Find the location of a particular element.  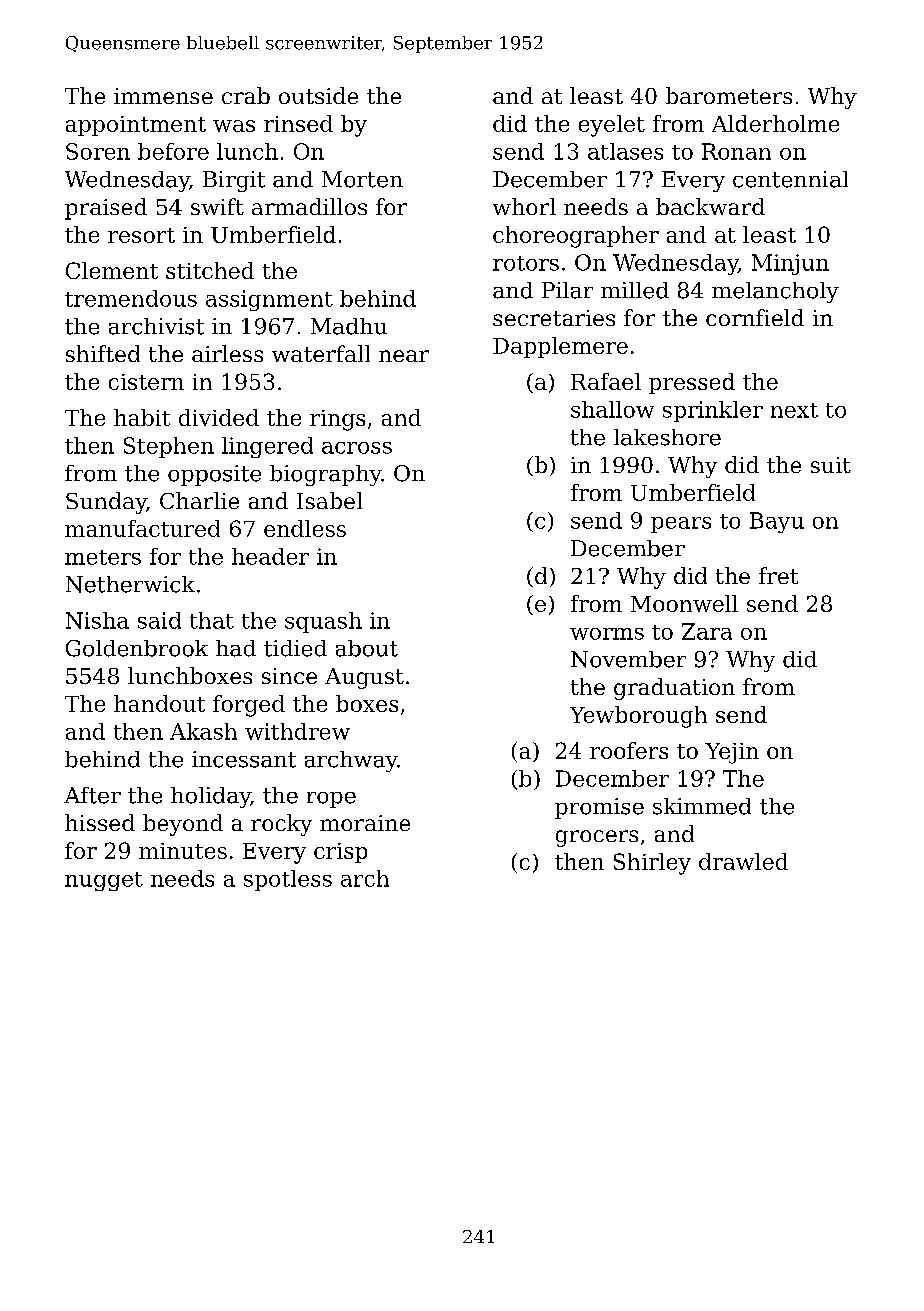

lingered is located at coordinates (267, 447).
